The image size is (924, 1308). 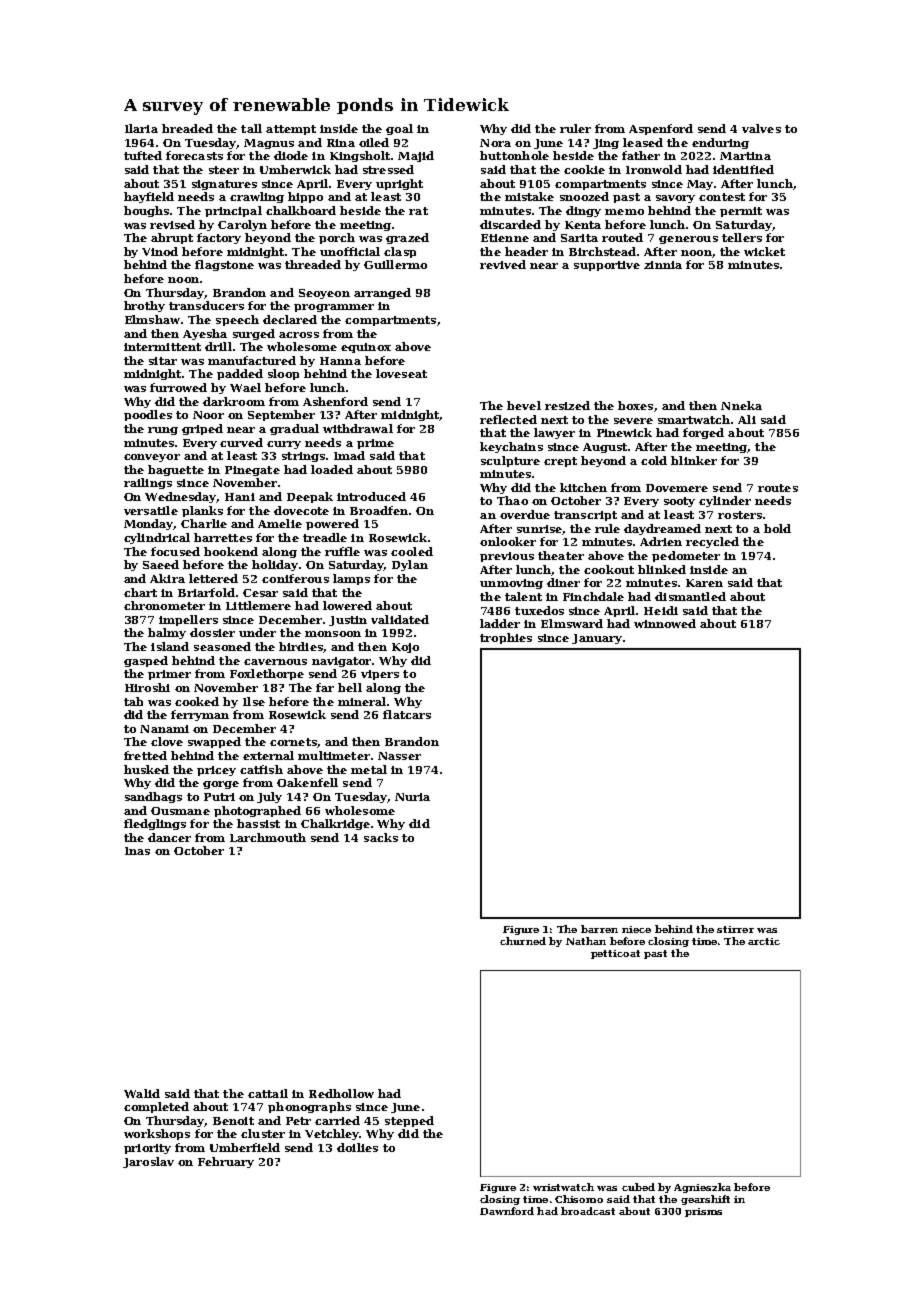 What do you see at coordinates (291, 130) in the document?
I see `attempt` at bounding box center [291, 130].
